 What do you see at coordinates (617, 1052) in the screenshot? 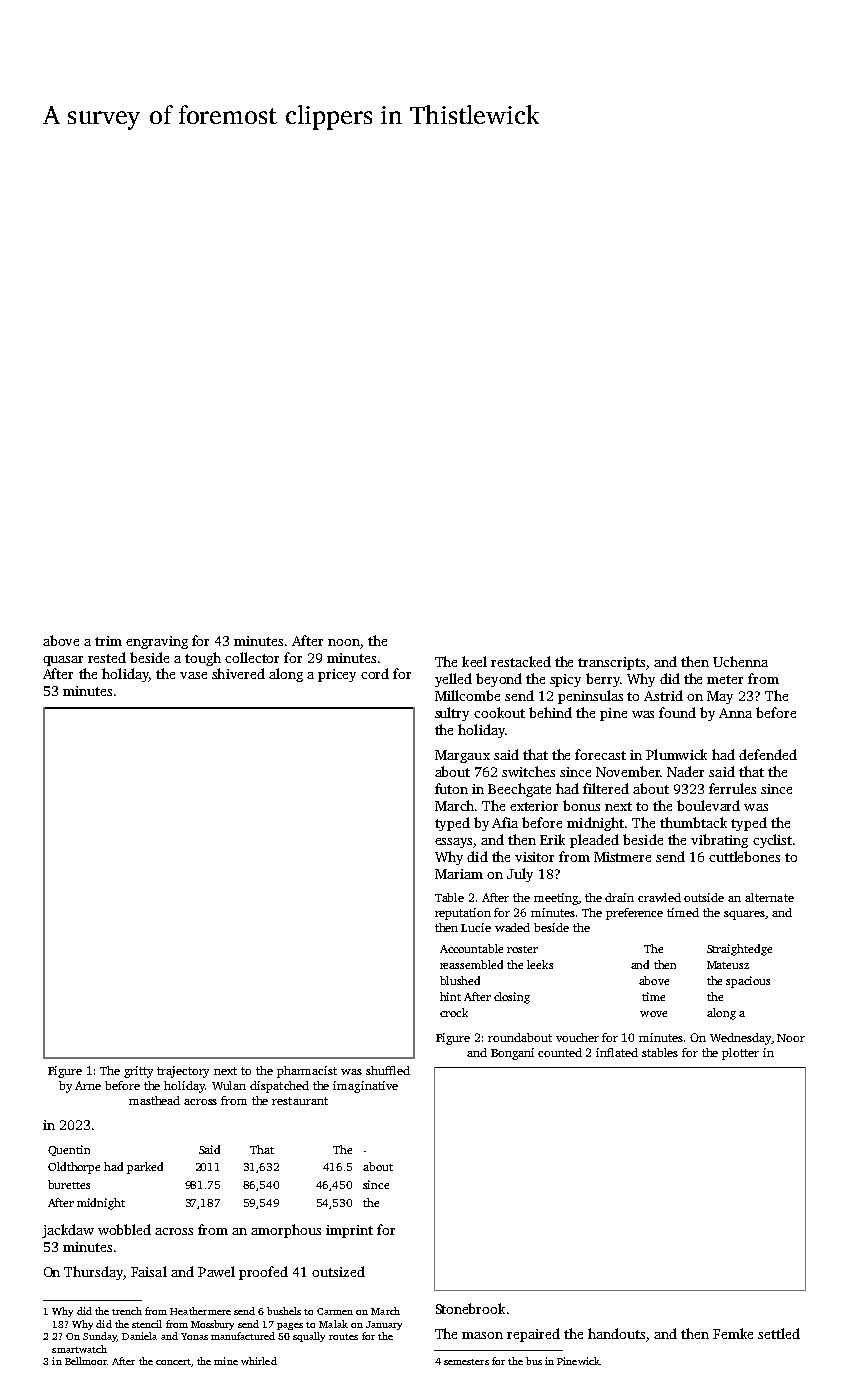
I see `inflated` at bounding box center [617, 1052].
